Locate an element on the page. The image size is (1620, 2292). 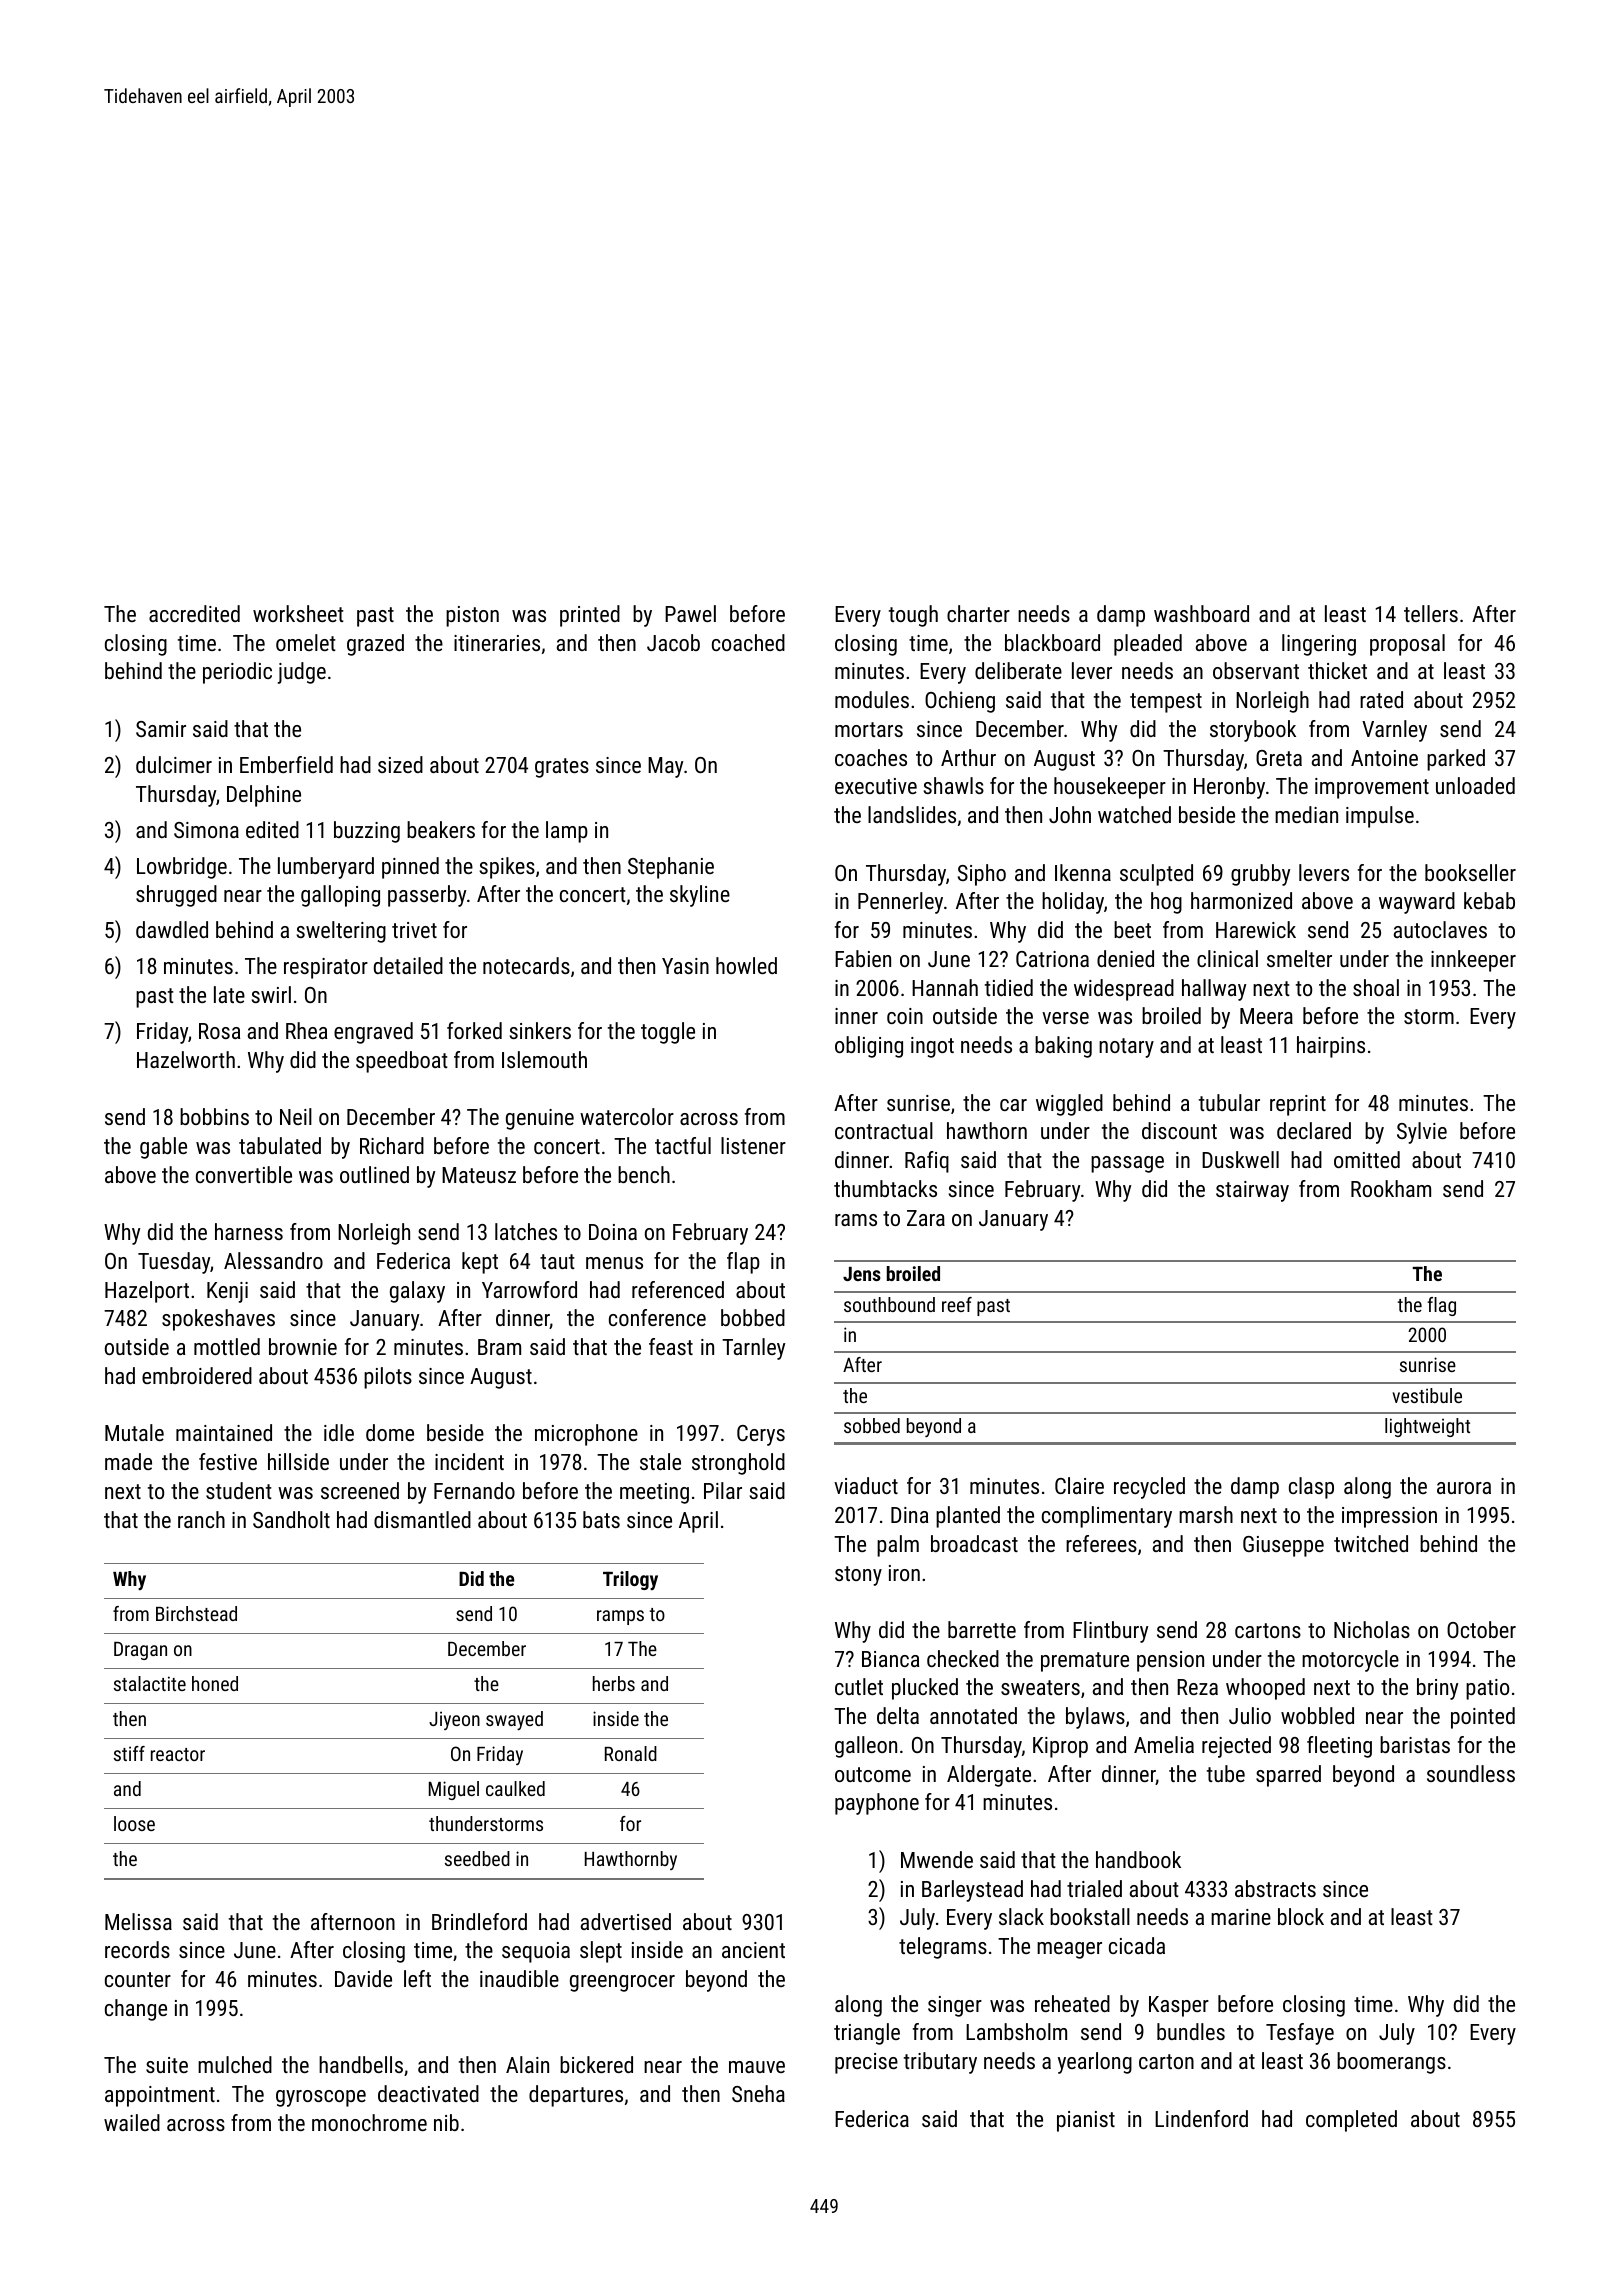
Mwende is located at coordinates (937, 1859).
